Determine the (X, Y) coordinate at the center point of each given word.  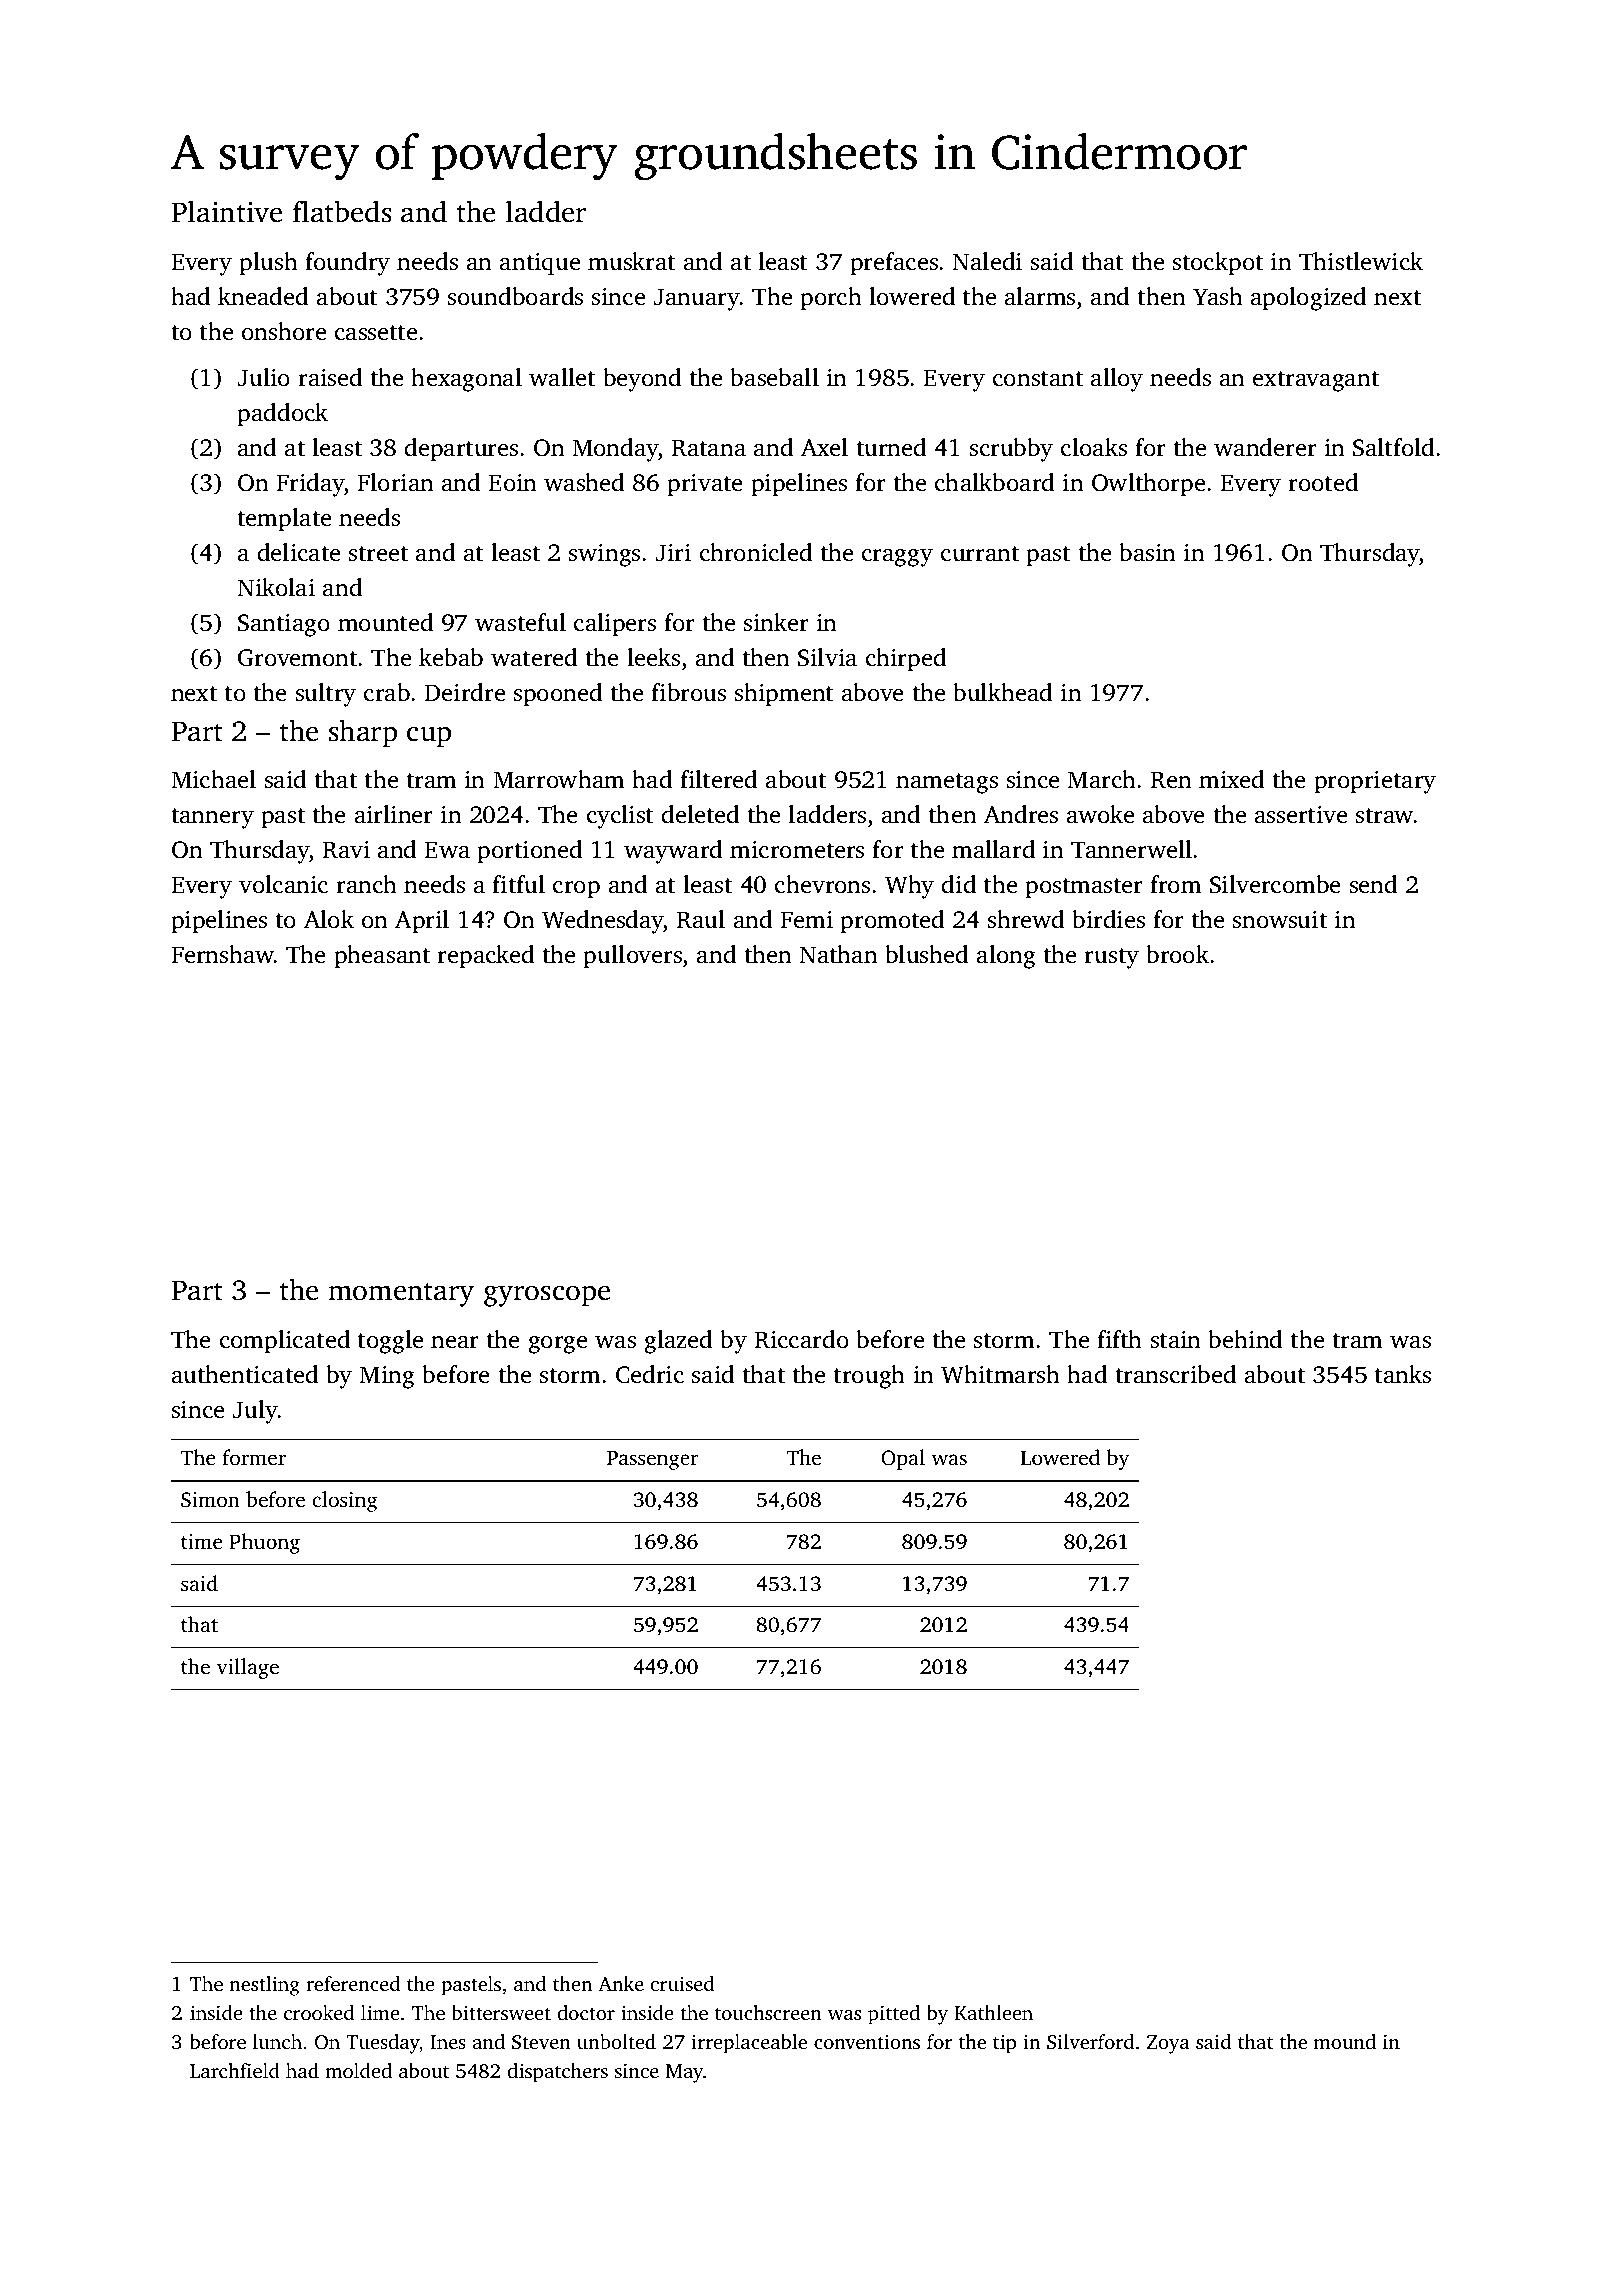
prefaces (894, 264)
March (1101, 779)
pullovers (632, 957)
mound (1345, 2041)
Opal (903, 1459)
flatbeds (342, 211)
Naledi (987, 261)
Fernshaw (223, 954)
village (248, 1668)
